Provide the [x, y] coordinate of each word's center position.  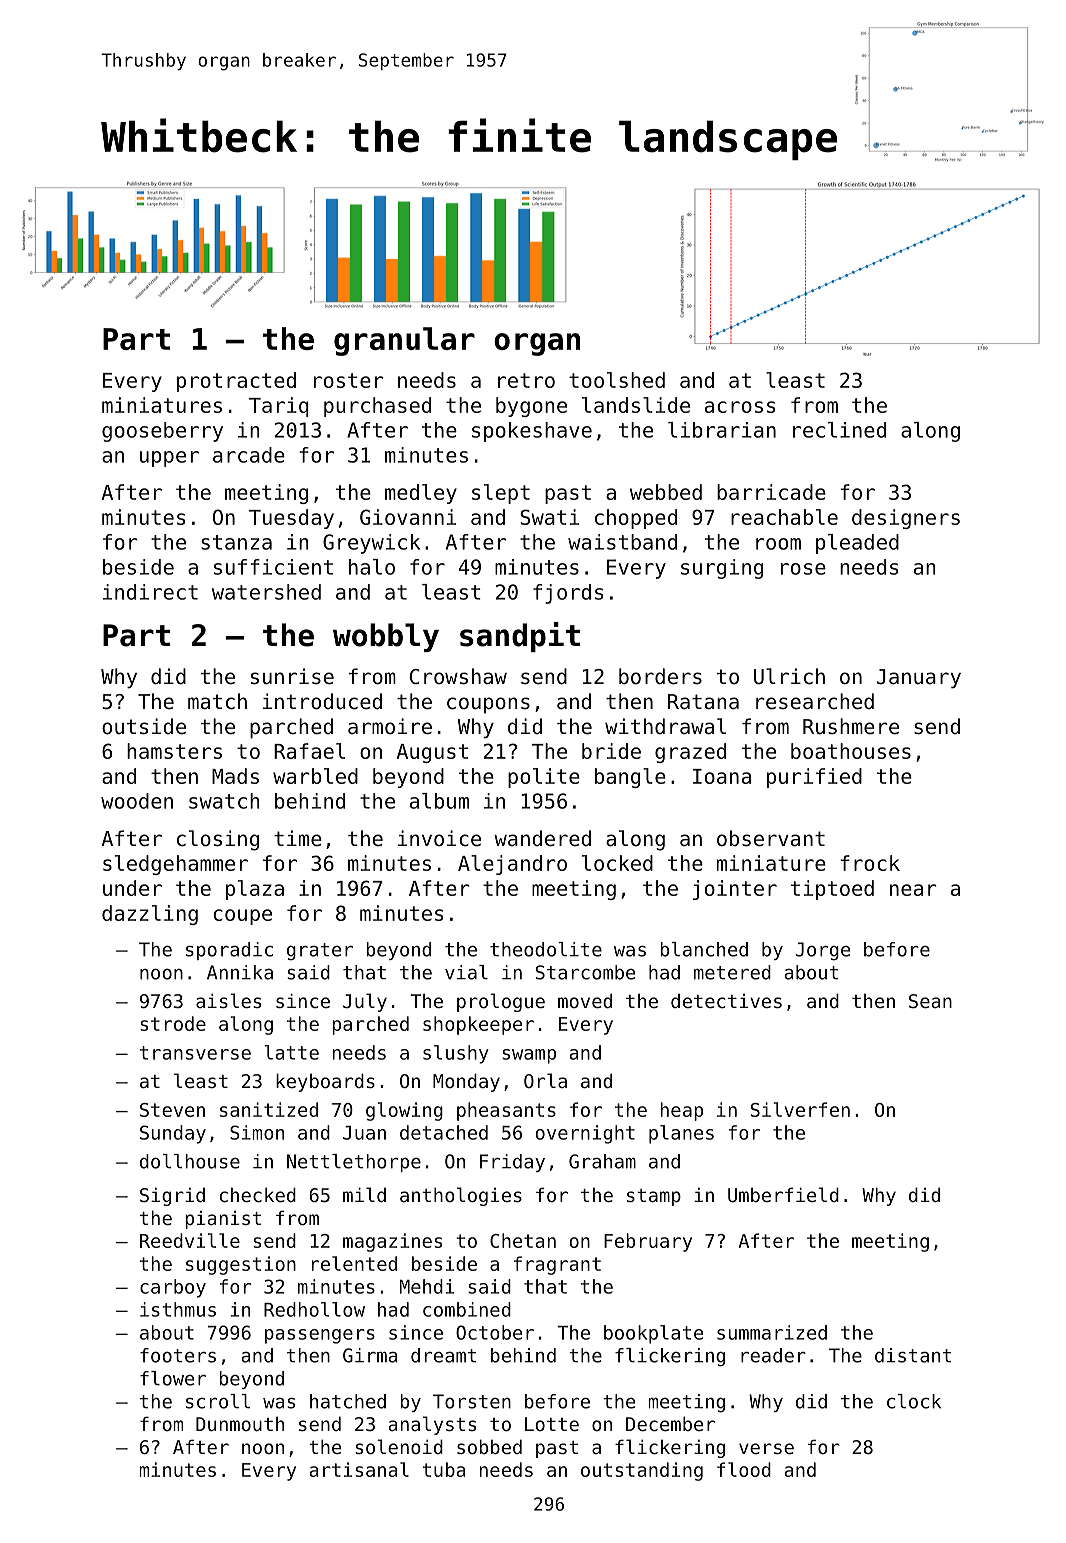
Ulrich [789, 676]
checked [258, 1194]
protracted [236, 382]
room [778, 544]
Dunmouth [240, 1423]
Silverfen [800, 1109]
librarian [722, 430]
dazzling [150, 915]
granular [404, 341]
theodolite [546, 949]
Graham [602, 1161]
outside [144, 726]
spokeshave [532, 432]
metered [732, 972]
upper [169, 459]
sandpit [520, 637]
